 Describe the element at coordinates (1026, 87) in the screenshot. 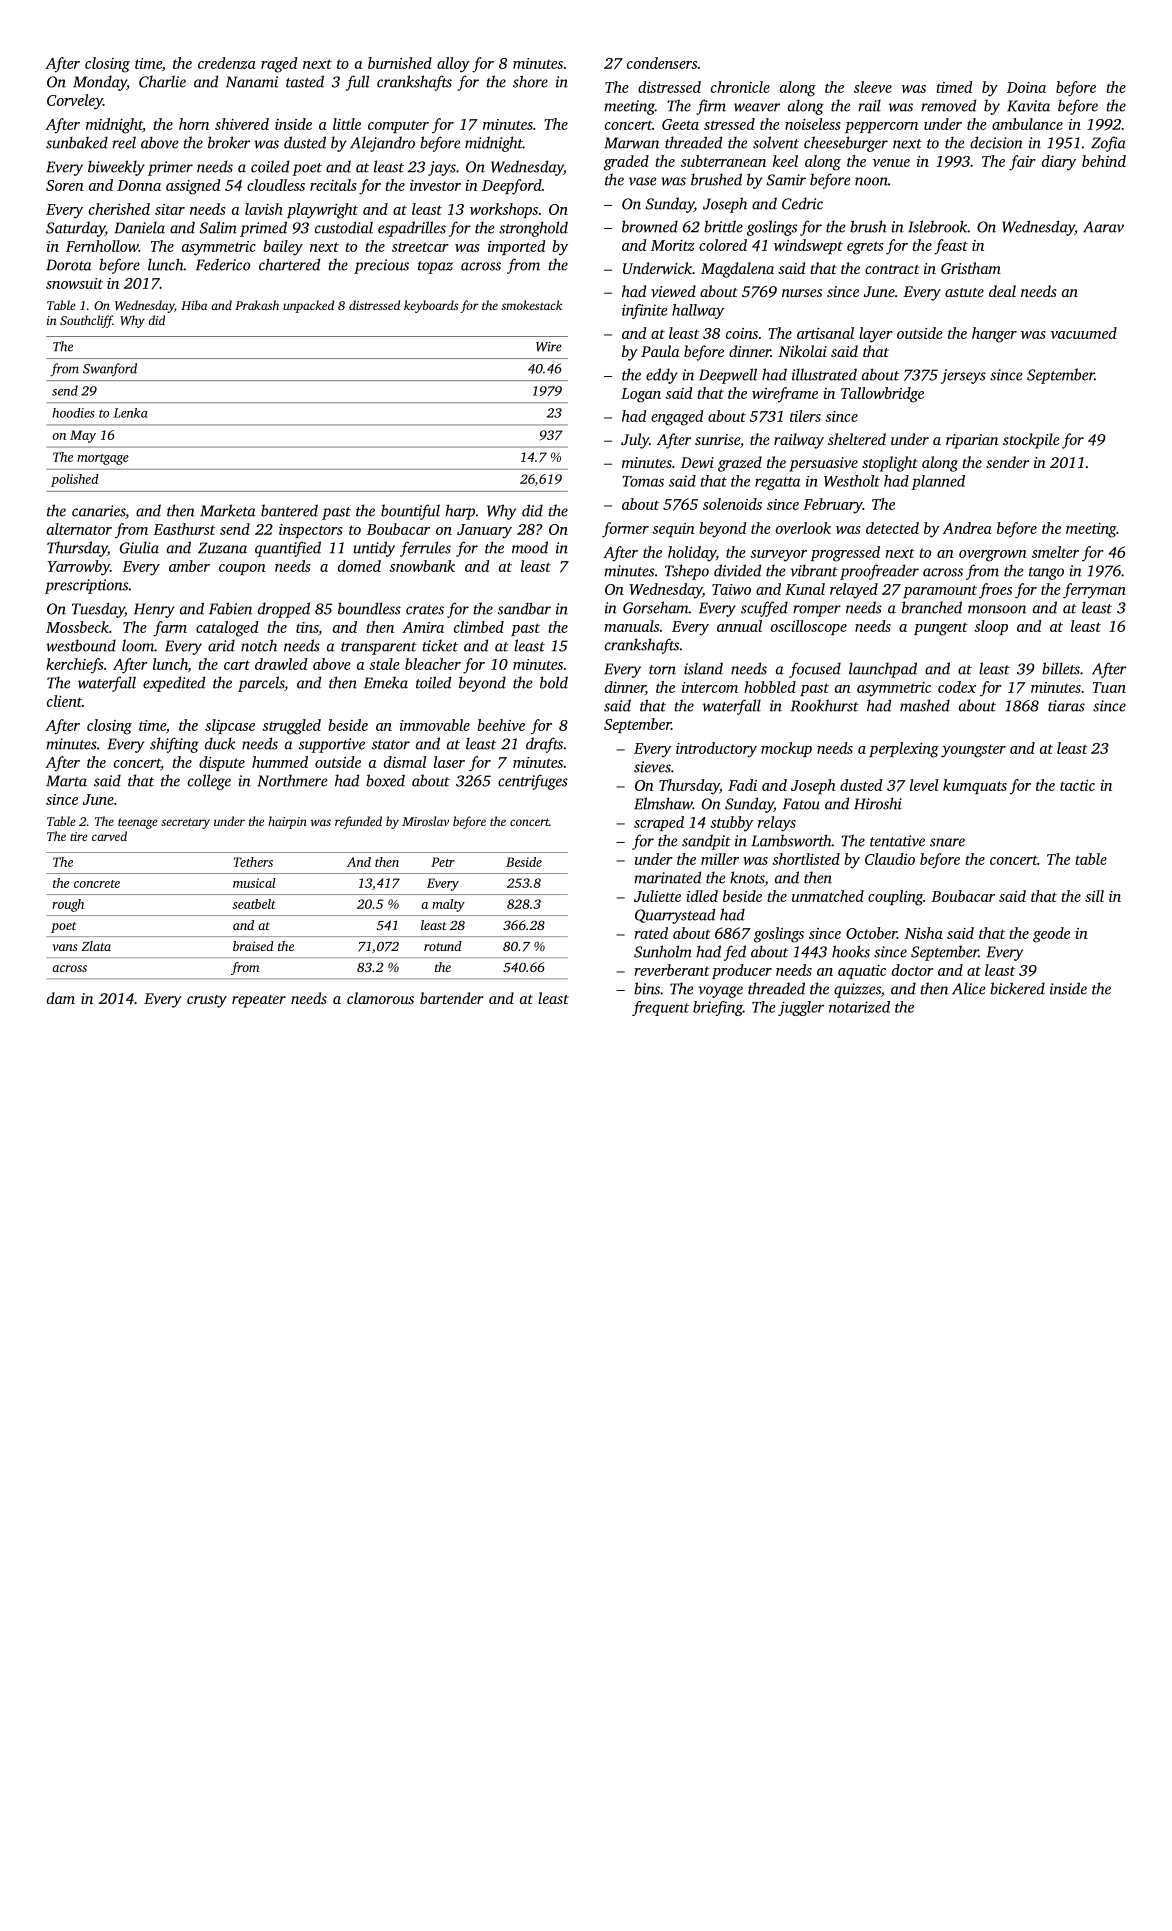

I see `Doina` at that location.
